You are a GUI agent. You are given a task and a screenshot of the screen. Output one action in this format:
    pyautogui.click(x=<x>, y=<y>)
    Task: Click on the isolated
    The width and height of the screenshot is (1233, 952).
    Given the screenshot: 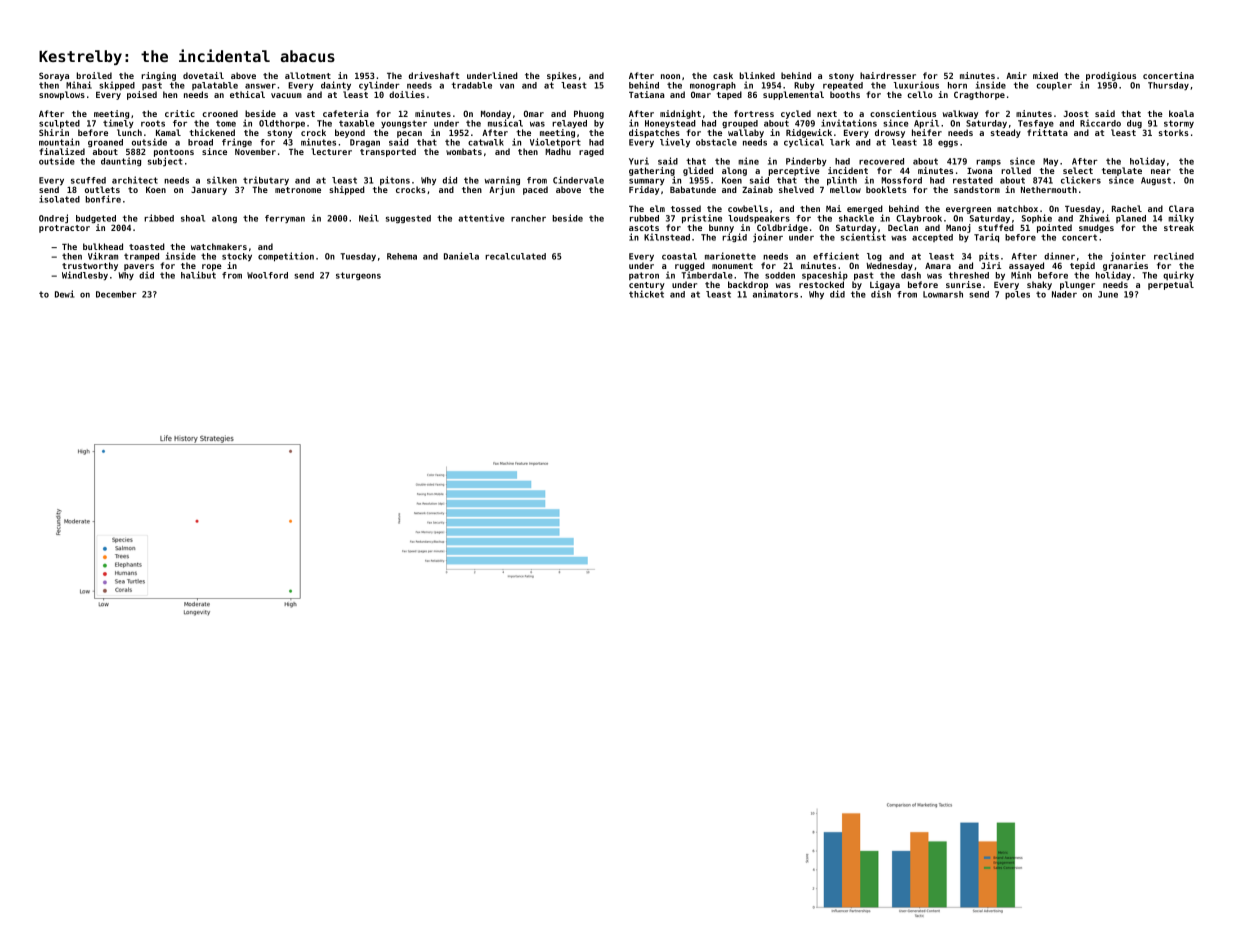 What is the action you would take?
    pyautogui.click(x=59, y=199)
